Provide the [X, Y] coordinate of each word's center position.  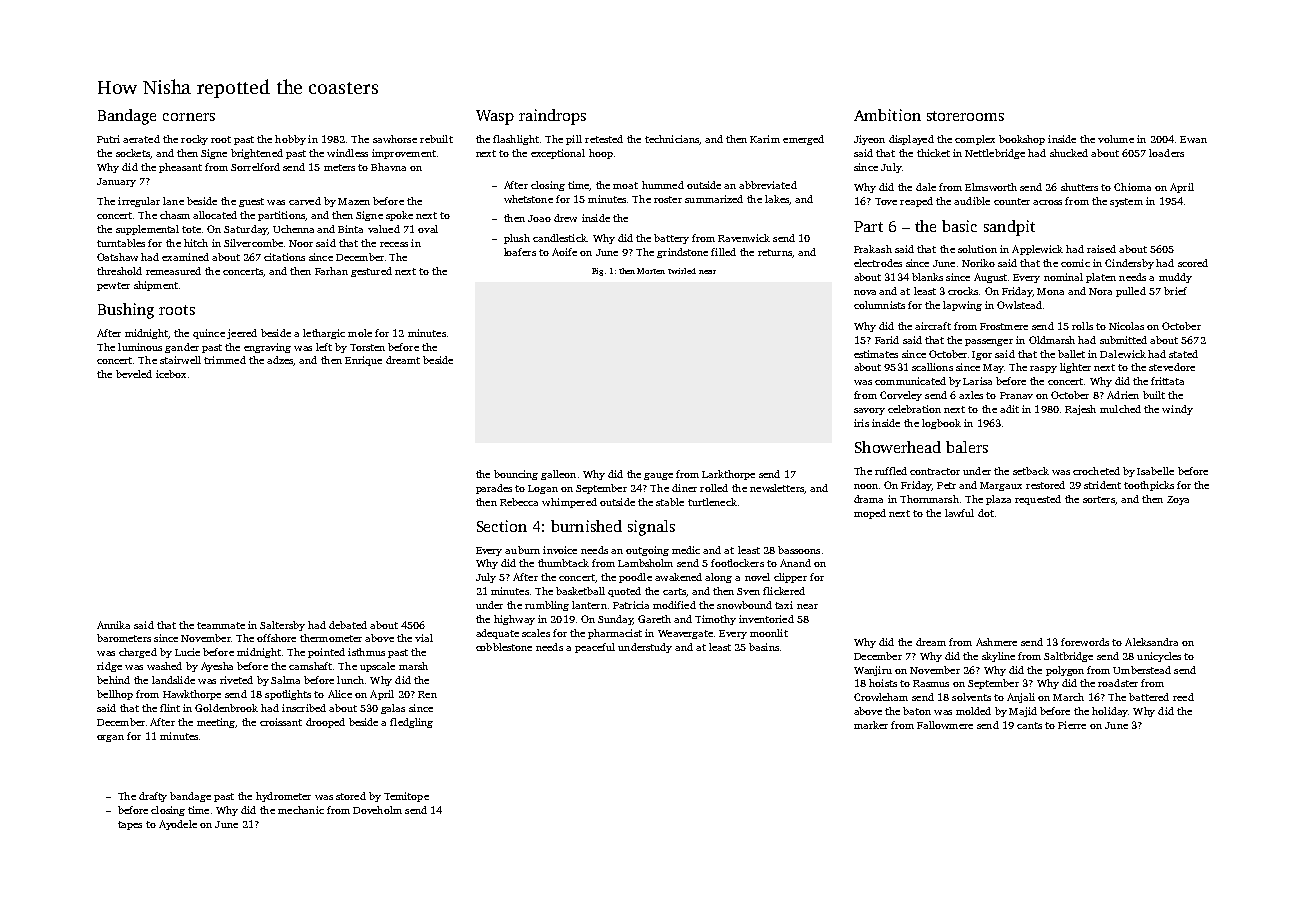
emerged [803, 140]
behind [113, 680]
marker [871, 725]
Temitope [406, 797]
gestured [371, 272]
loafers [520, 252]
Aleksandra [1151, 642]
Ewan [1193, 139]
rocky [194, 140]
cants [1029, 725]
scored [1193, 263]
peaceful [595, 648]
